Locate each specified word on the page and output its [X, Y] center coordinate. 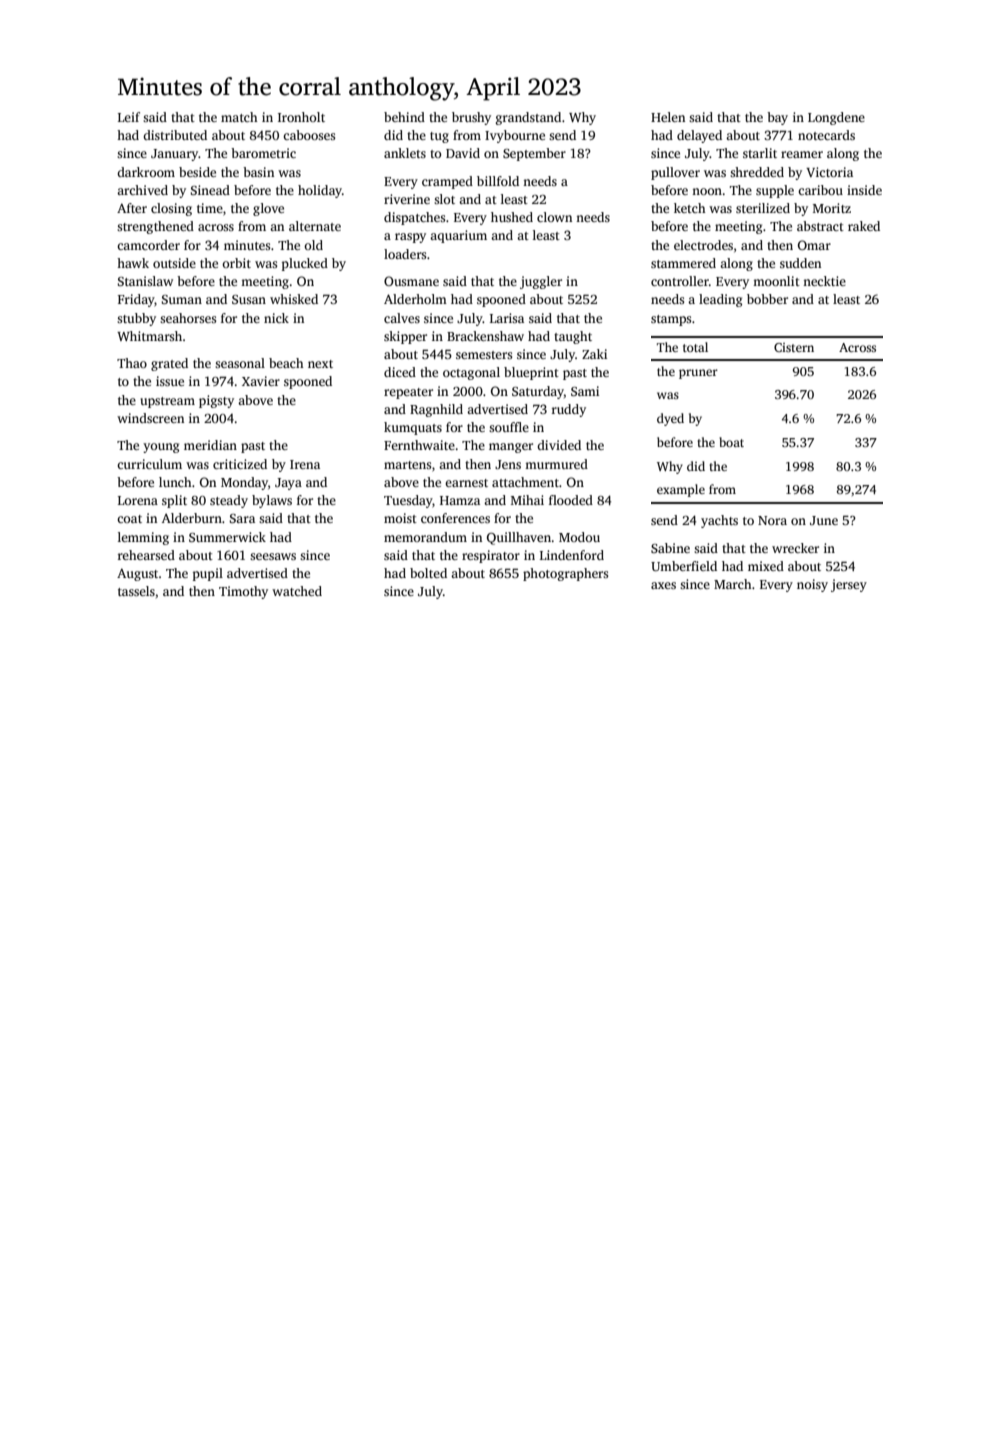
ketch [690, 208]
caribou [820, 190]
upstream [167, 402]
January [175, 155]
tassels [136, 591]
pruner [698, 374]
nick [276, 318]
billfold [498, 181]
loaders [405, 254]
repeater [408, 393]
